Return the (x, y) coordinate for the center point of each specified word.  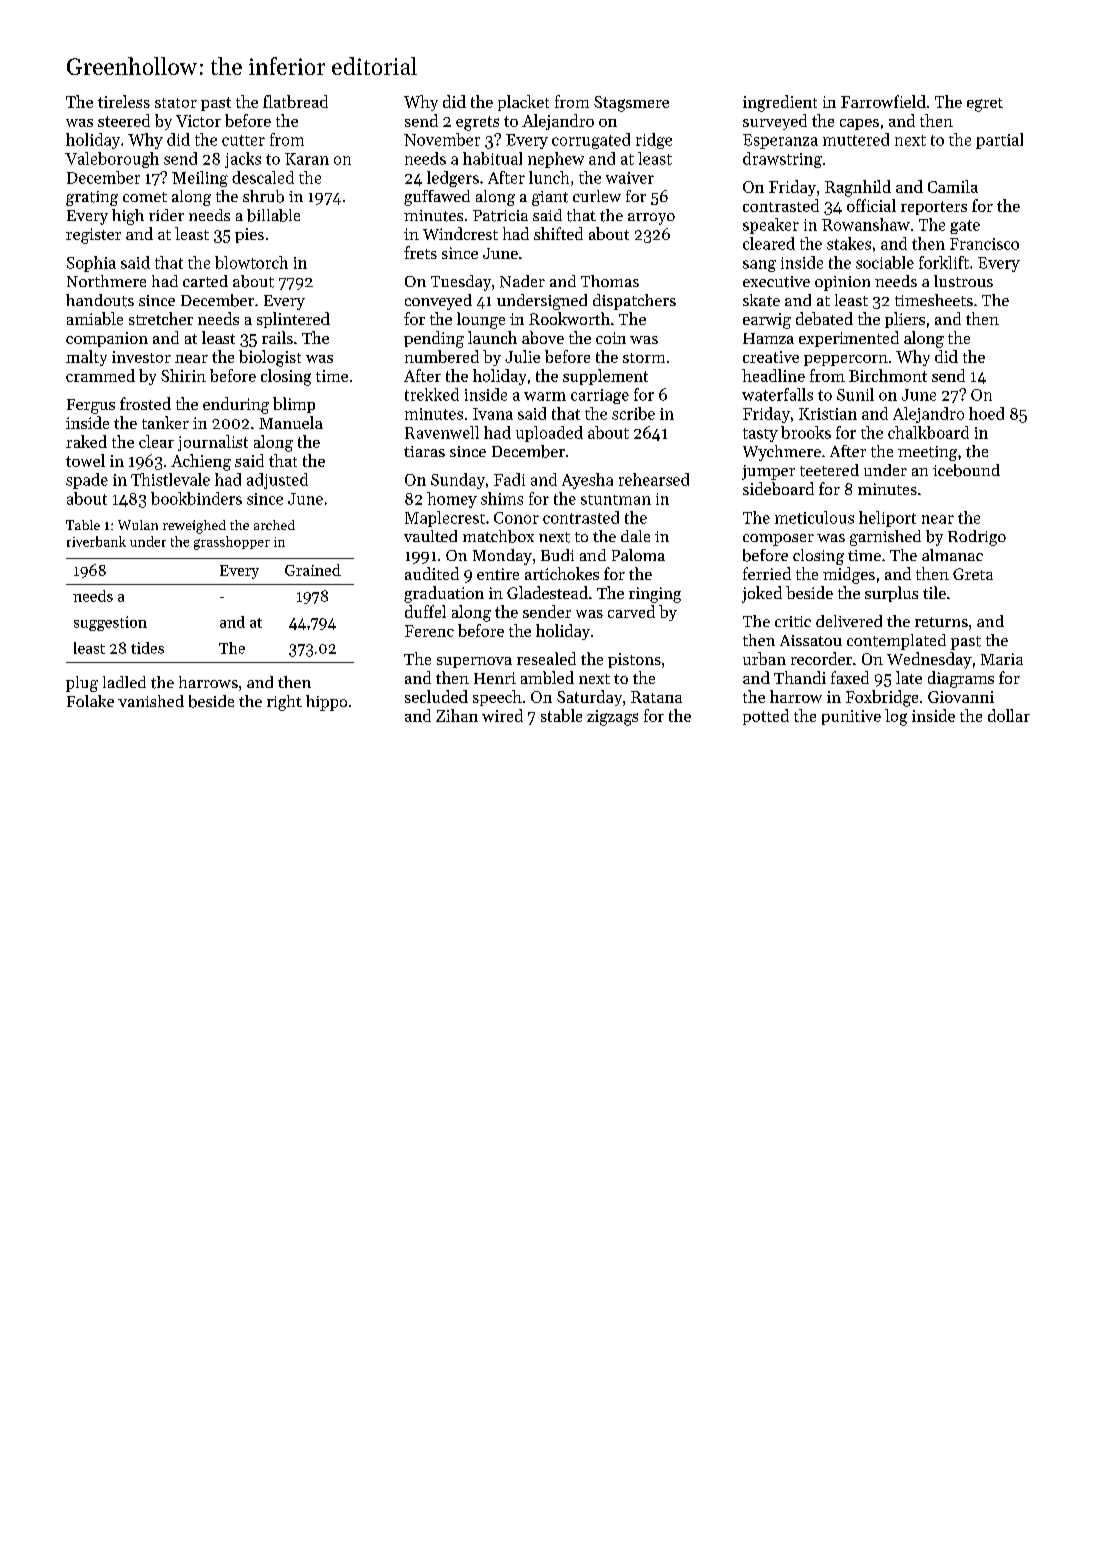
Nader (522, 281)
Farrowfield (883, 101)
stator (176, 103)
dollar (1009, 715)
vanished (151, 701)
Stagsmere (631, 104)
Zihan (457, 715)
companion (107, 339)
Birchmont (888, 375)
